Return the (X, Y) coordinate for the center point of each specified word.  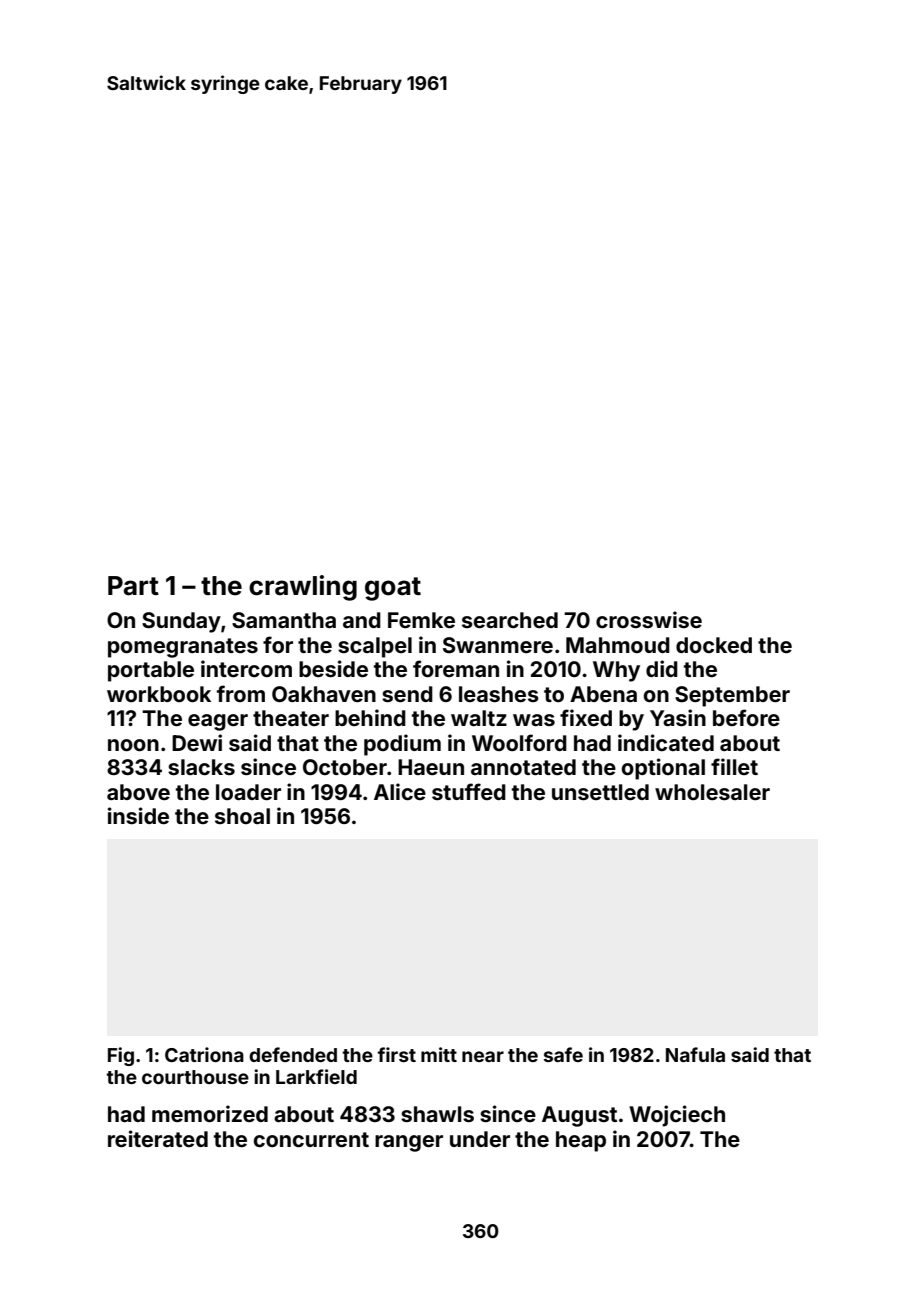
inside (138, 815)
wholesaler (712, 792)
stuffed (469, 791)
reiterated (158, 1138)
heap (581, 1141)
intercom (246, 668)
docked (714, 645)
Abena (603, 694)
